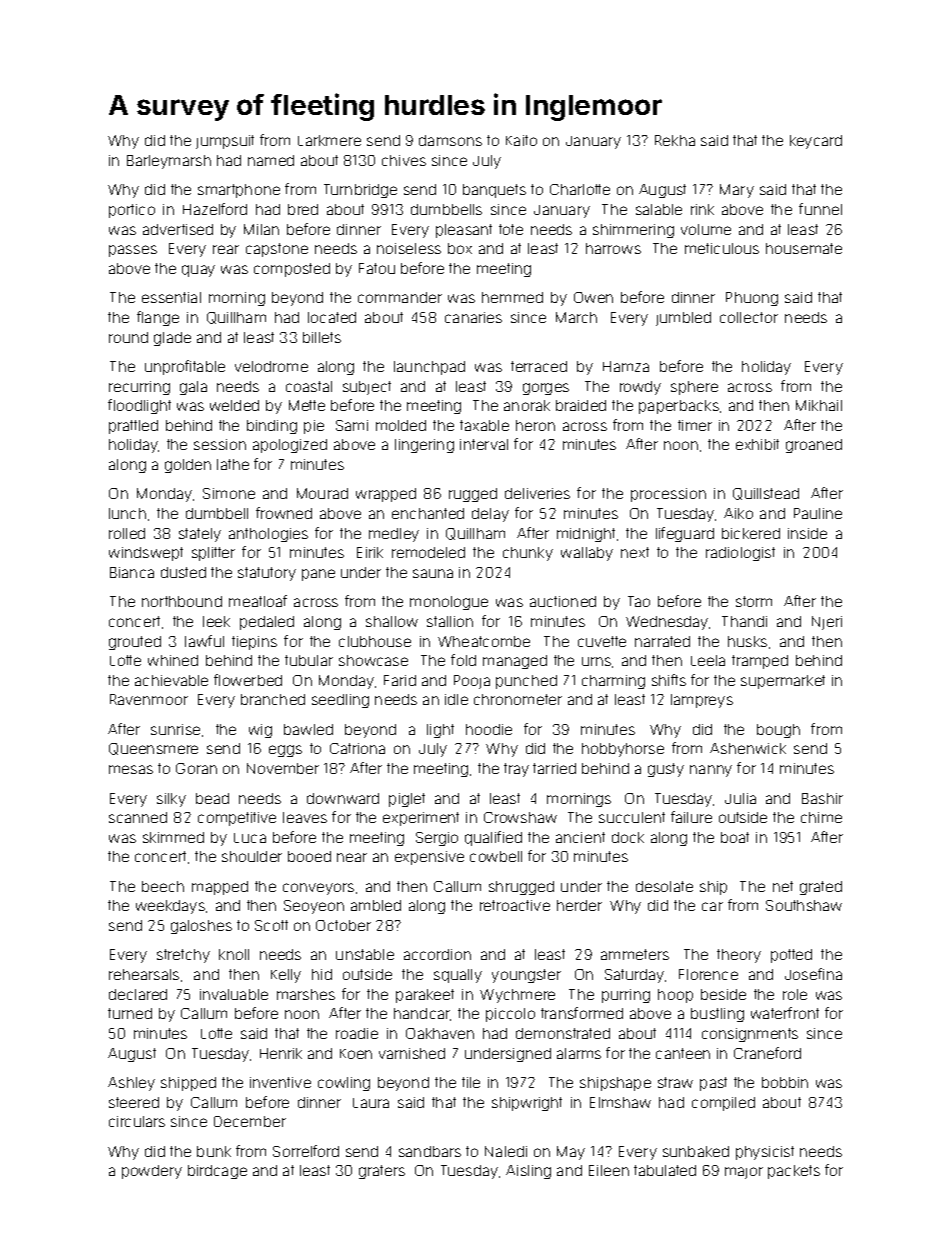 This screenshot has height=1233, width=952. I want to click on Barleymarsh, so click(169, 162).
